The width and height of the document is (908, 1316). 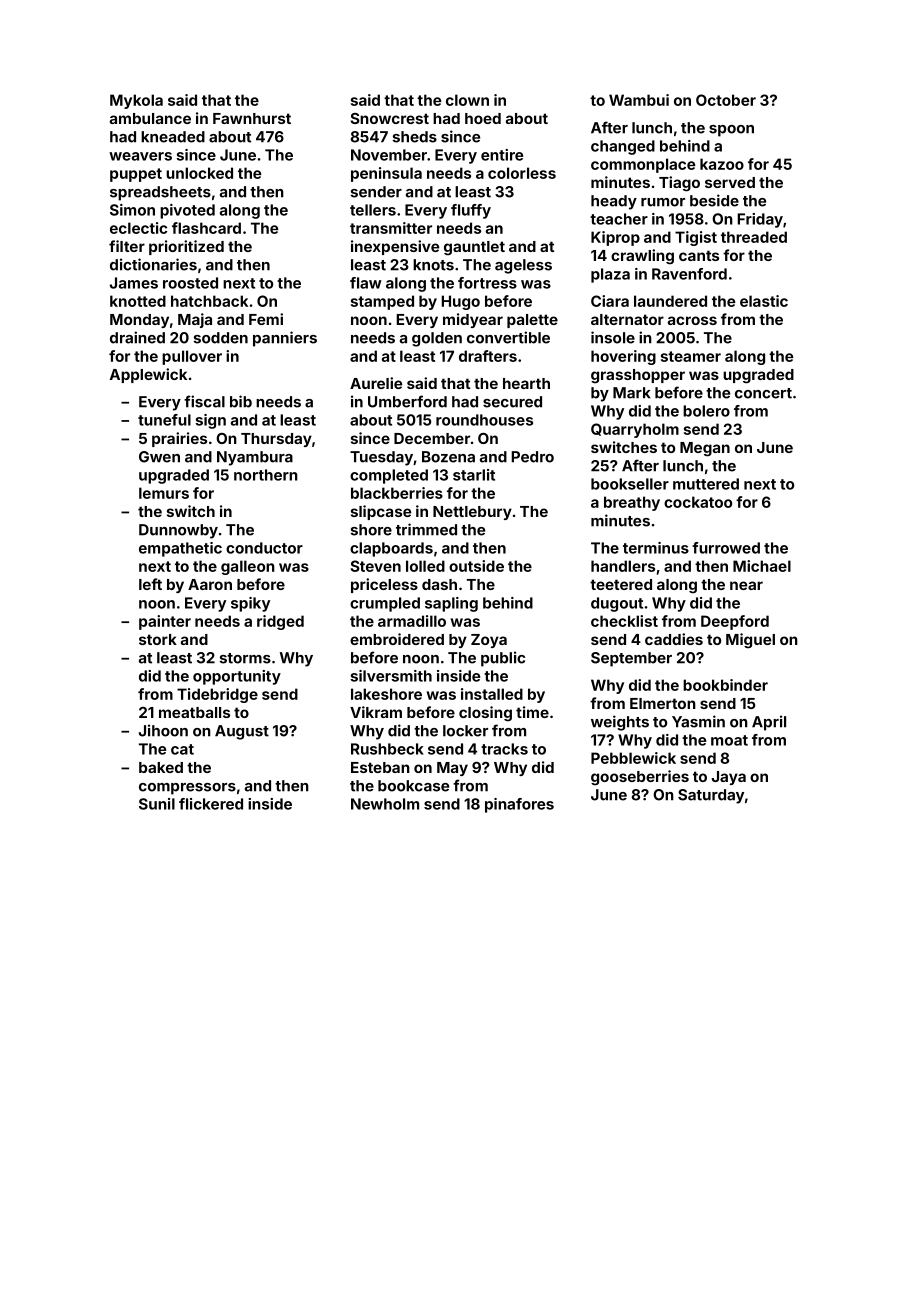 What do you see at coordinates (382, 302) in the document?
I see `stamped` at bounding box center [382, 302].
